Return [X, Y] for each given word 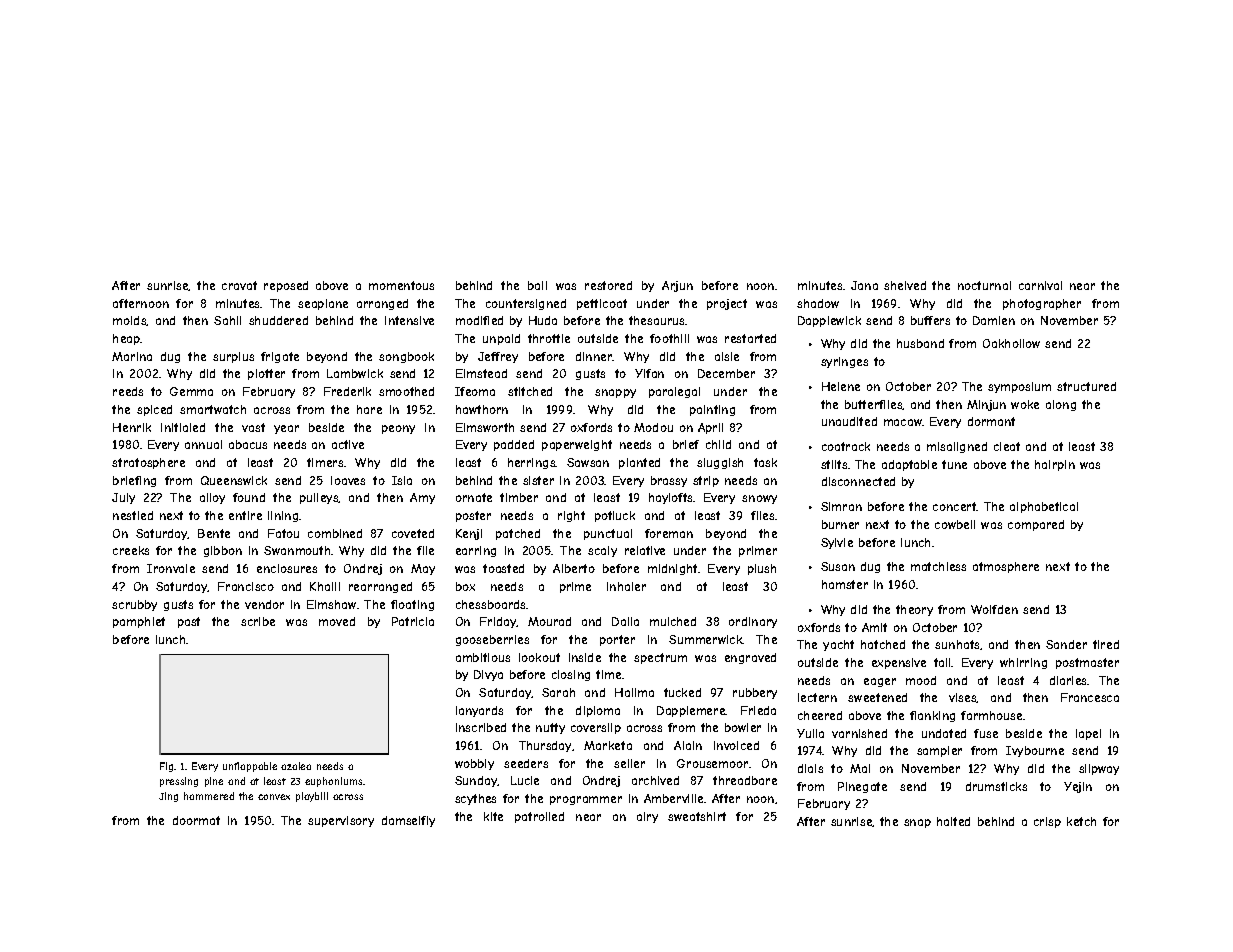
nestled [133, 515]
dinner [594, 356]
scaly [602, 551]
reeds [128, 391]
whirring [1023, 663]
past [189, 622]
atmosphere [1006, 567]
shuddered [278, 320]
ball [537, 285]
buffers [930, 320]
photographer [1042, 304]
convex [274, 797]
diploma [598, 711]
